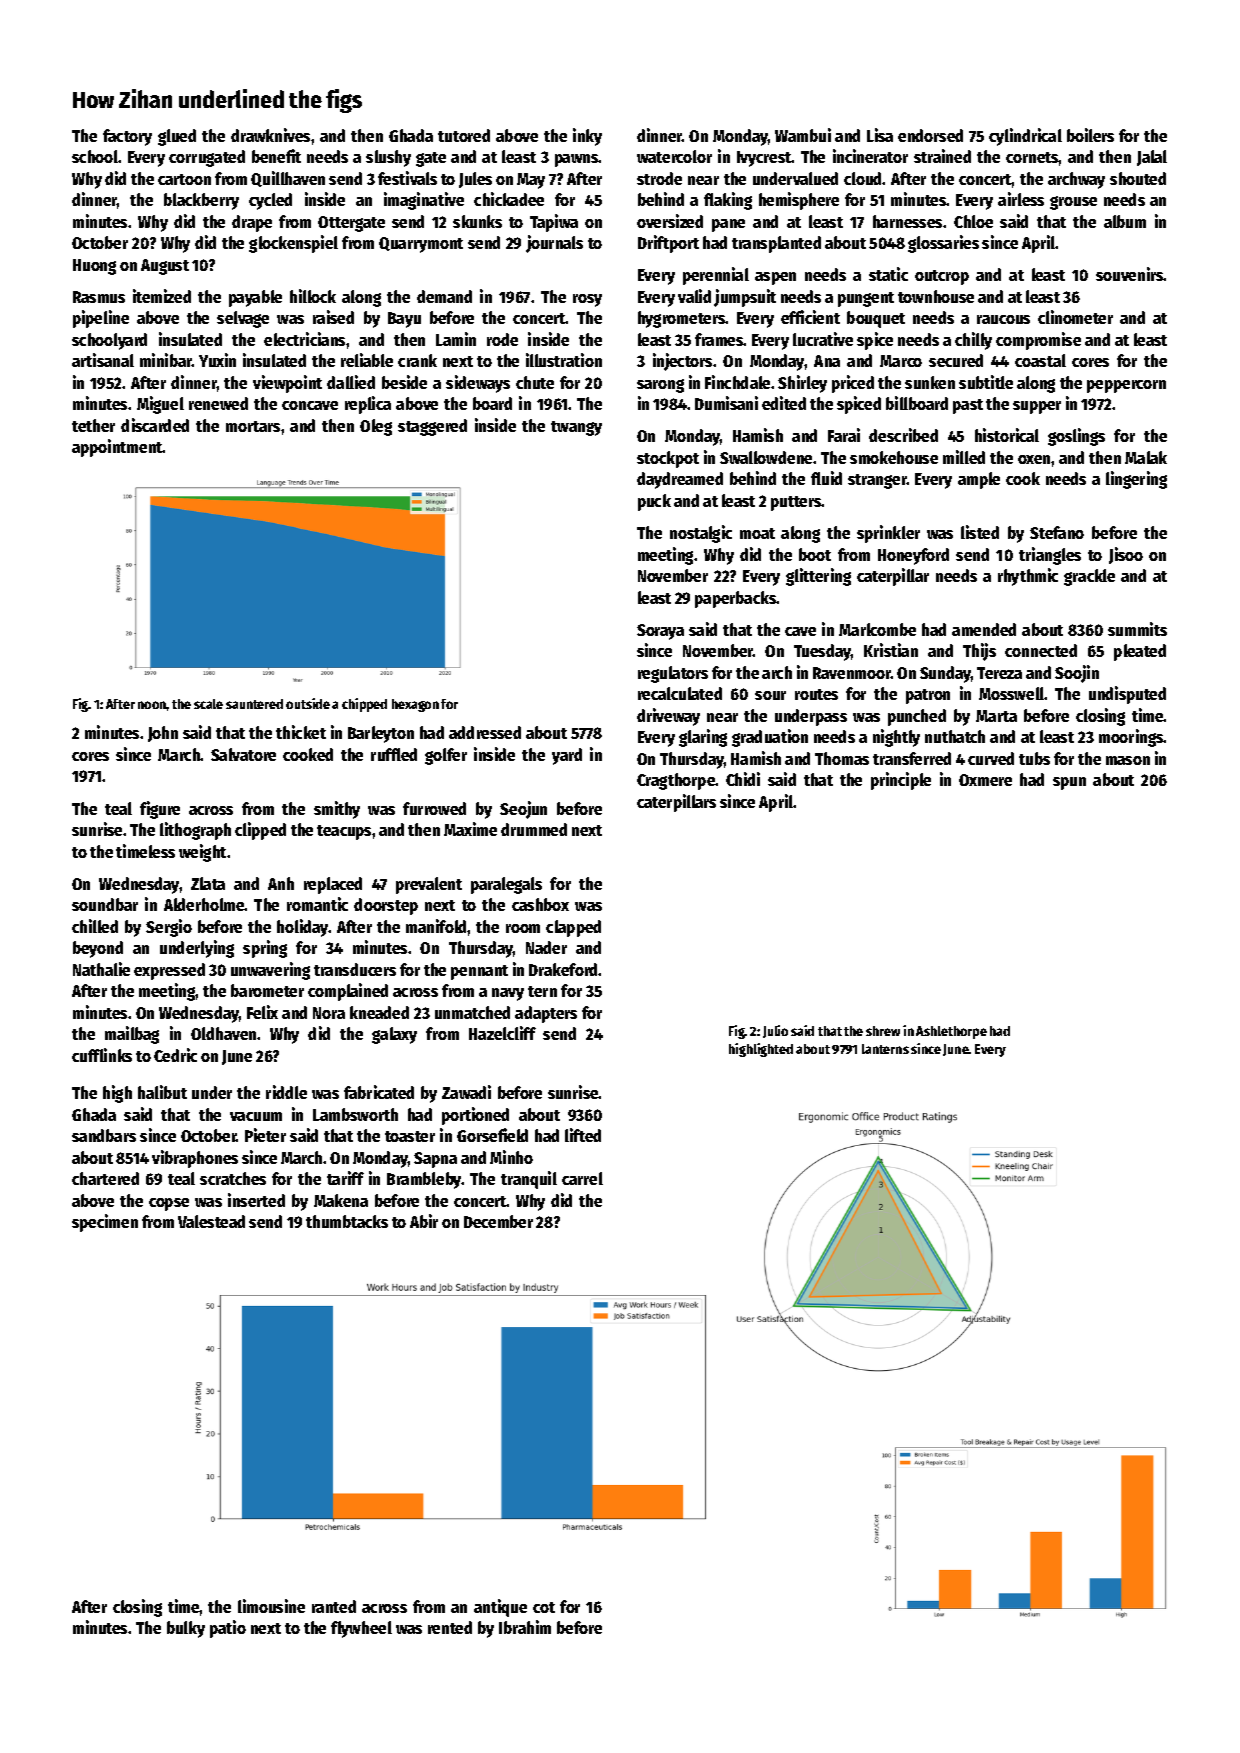 The height and width of the page is (1753, 1240). Describe the element at coordinates (432, 427) in the page. I see `staggered` at that location.
